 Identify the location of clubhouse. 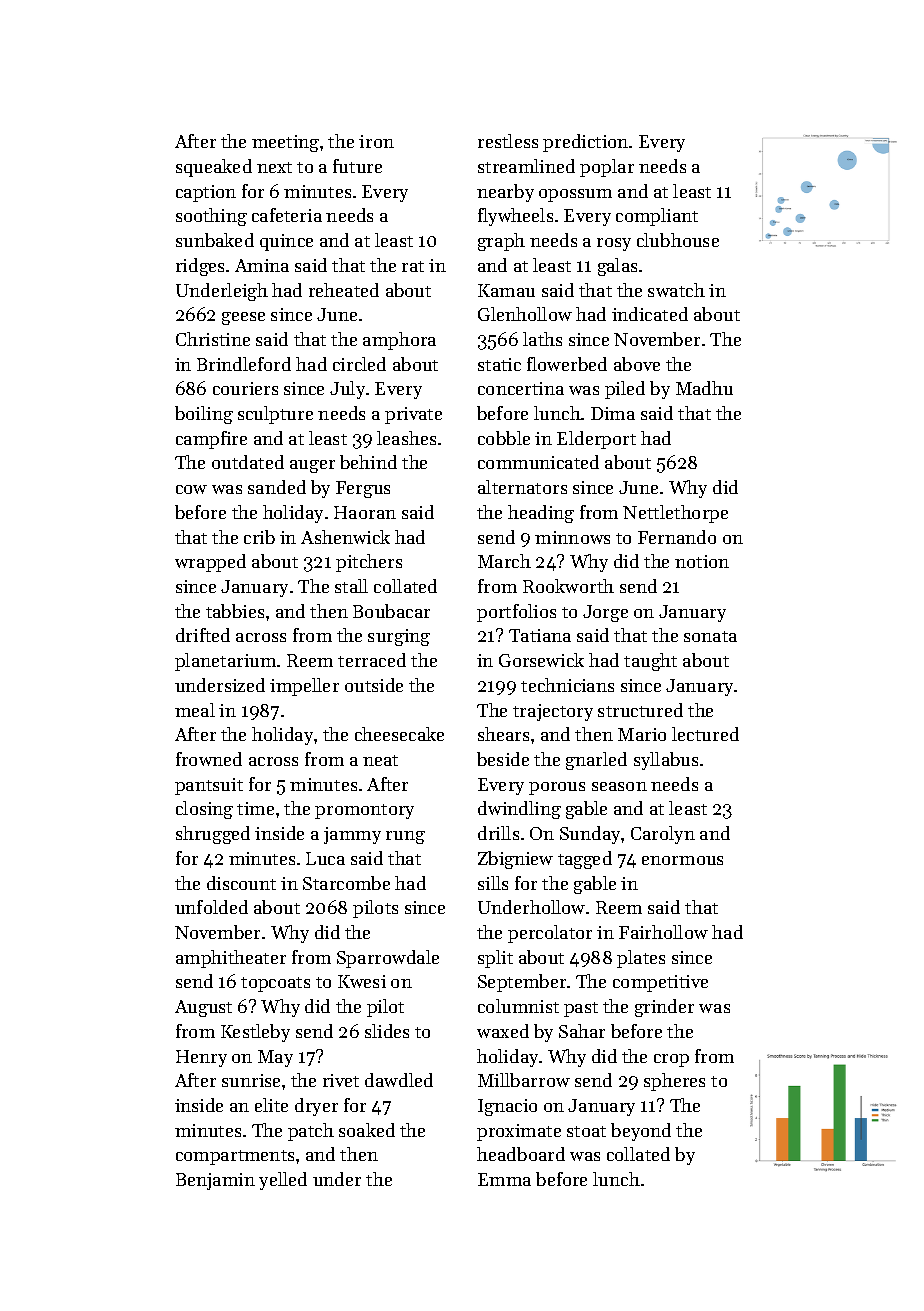
(678, 240).
